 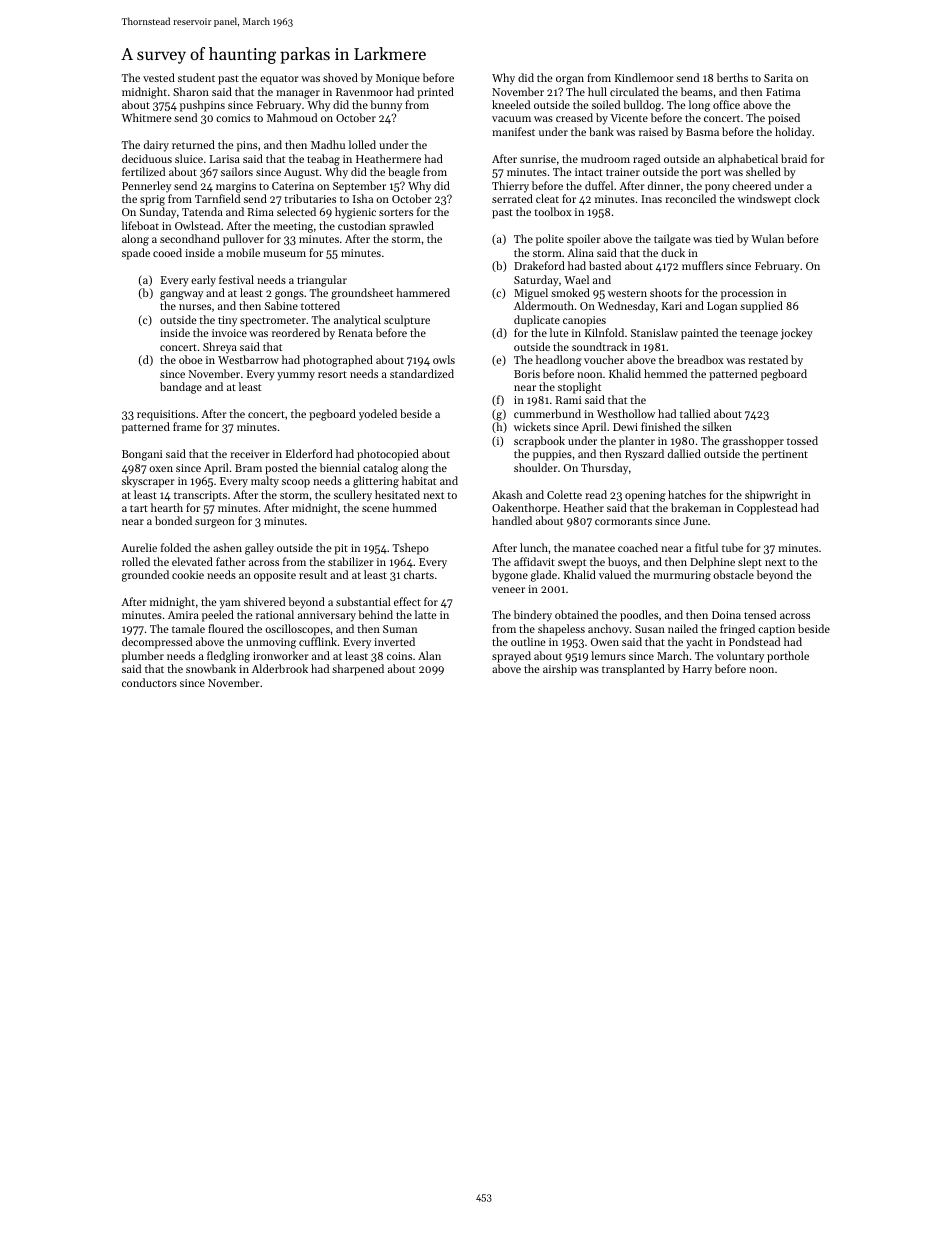 I want to click on manager, so click(x=298, y=94).
